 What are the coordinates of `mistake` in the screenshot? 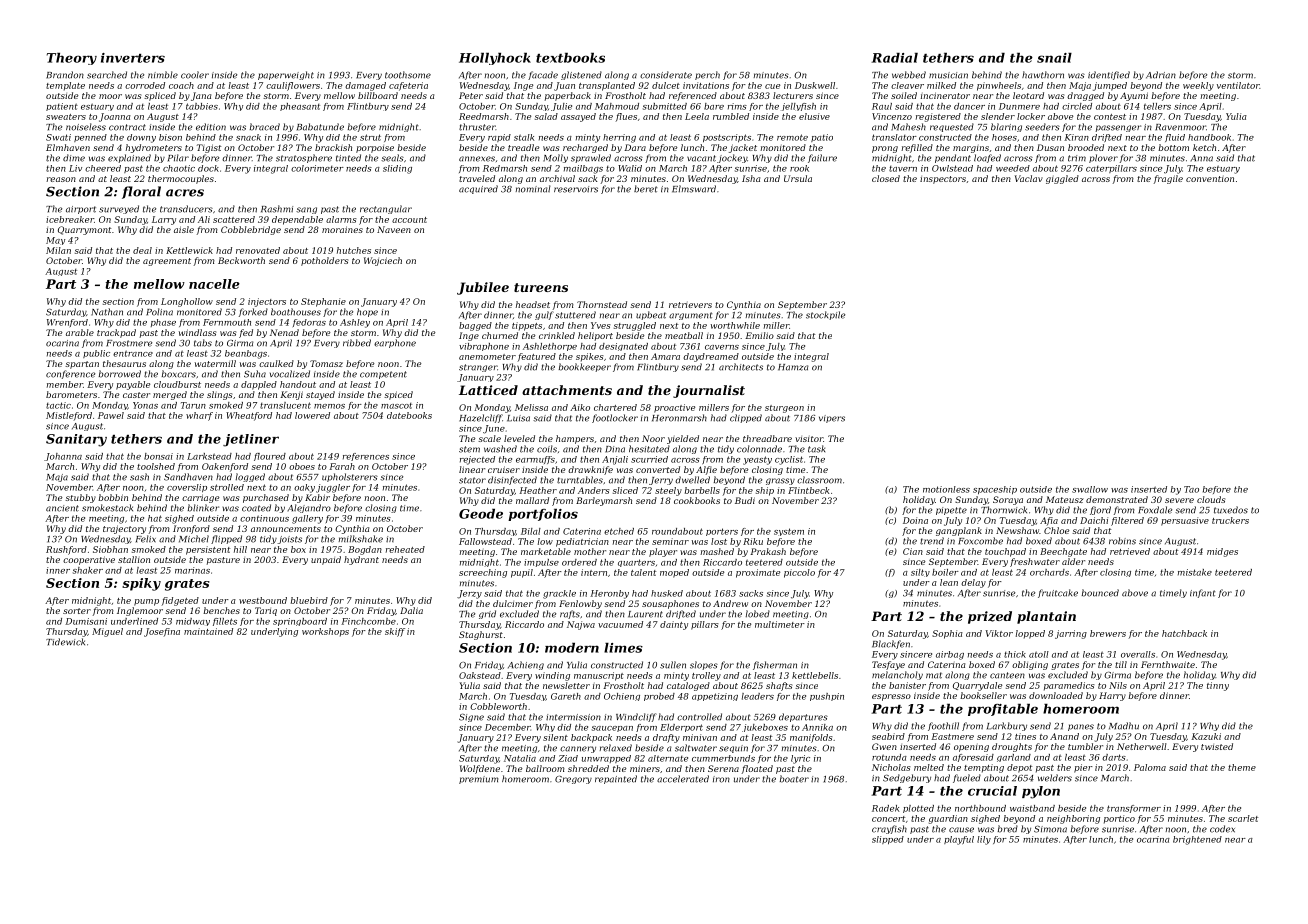 It's located at (1195, 572).
